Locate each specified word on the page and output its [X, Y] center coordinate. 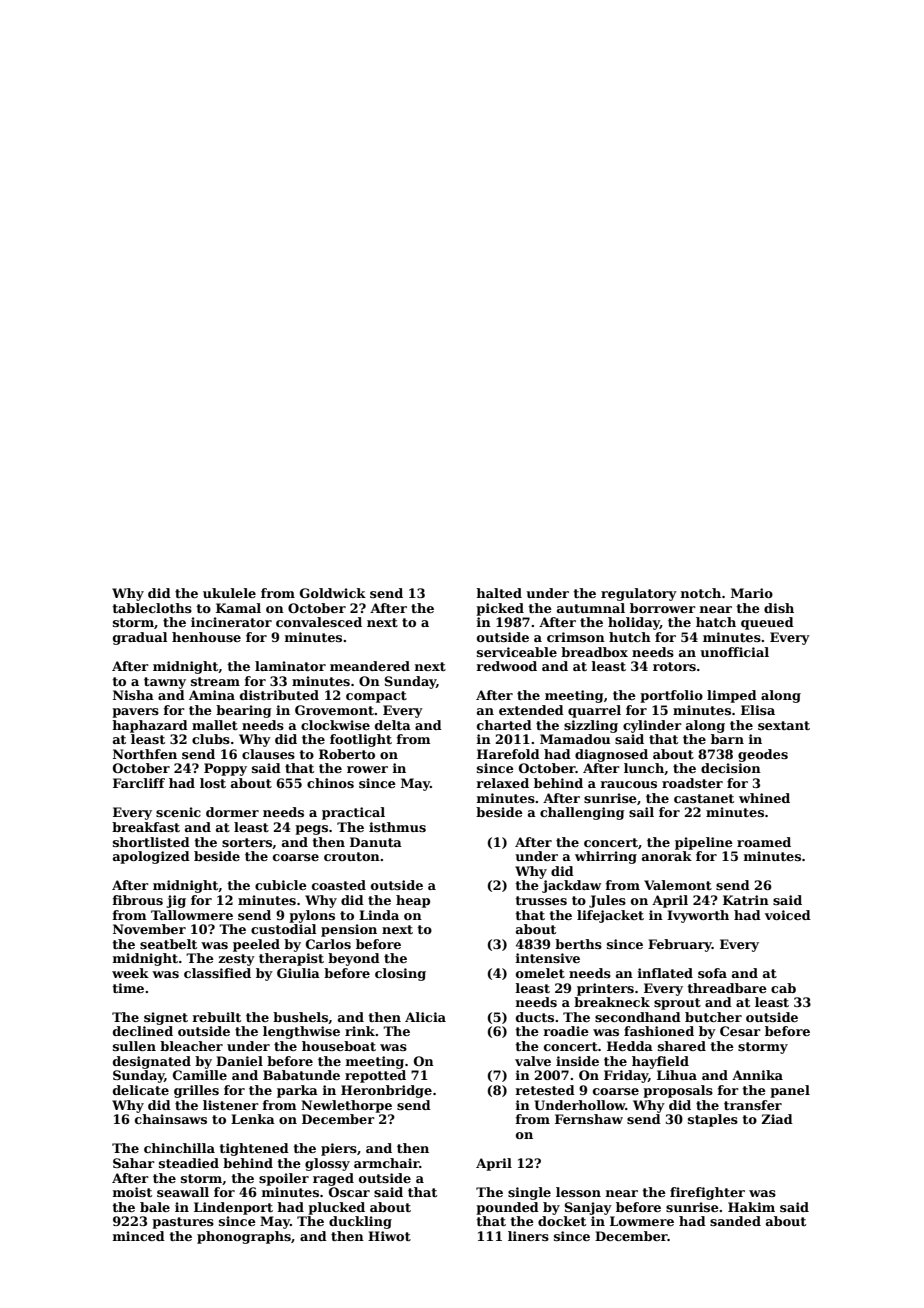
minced [139, 1236]
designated [152, 1062]
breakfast [146, 827]
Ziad [777, 1119]
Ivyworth [698, 916]
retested [545, 1090]
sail [641, 812]
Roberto [347, 754]
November [149, 929]
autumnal [591, 608]
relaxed [503, 783]
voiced [788, 915]
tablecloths [152, 608]
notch [701, 593]
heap [413, 901]
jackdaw [571, 886]
